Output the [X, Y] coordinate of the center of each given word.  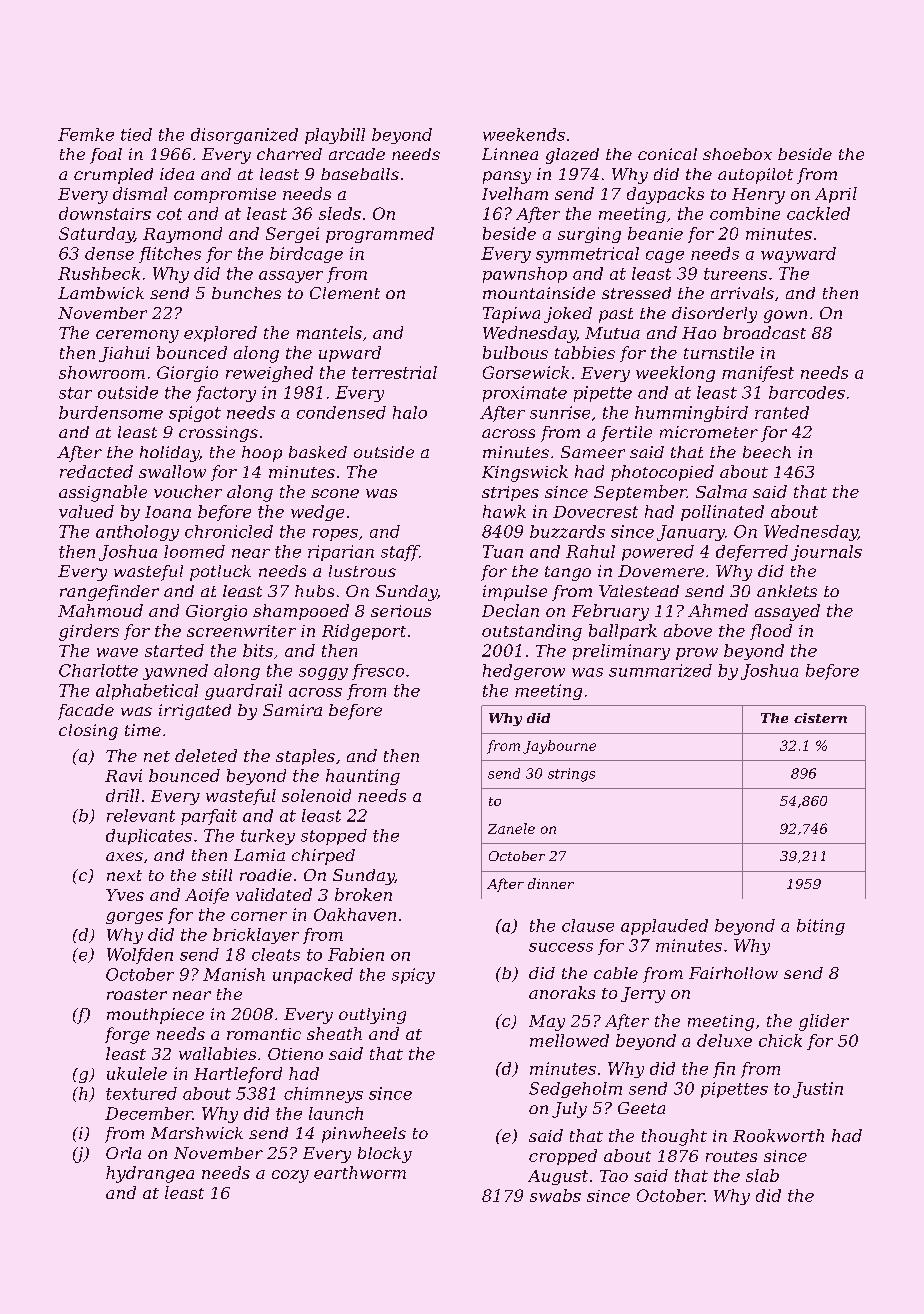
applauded [664, 927]
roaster [137, 994]
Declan [510, 610]
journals [826, 553]
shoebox [737, 154]
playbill [335, 136]
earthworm [360, 1172]
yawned [175, 672]
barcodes [807, 392]
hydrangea [150, 1174]
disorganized [244, 136]
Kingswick [525, 473]
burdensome [111, 412]
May [547, 1023]
